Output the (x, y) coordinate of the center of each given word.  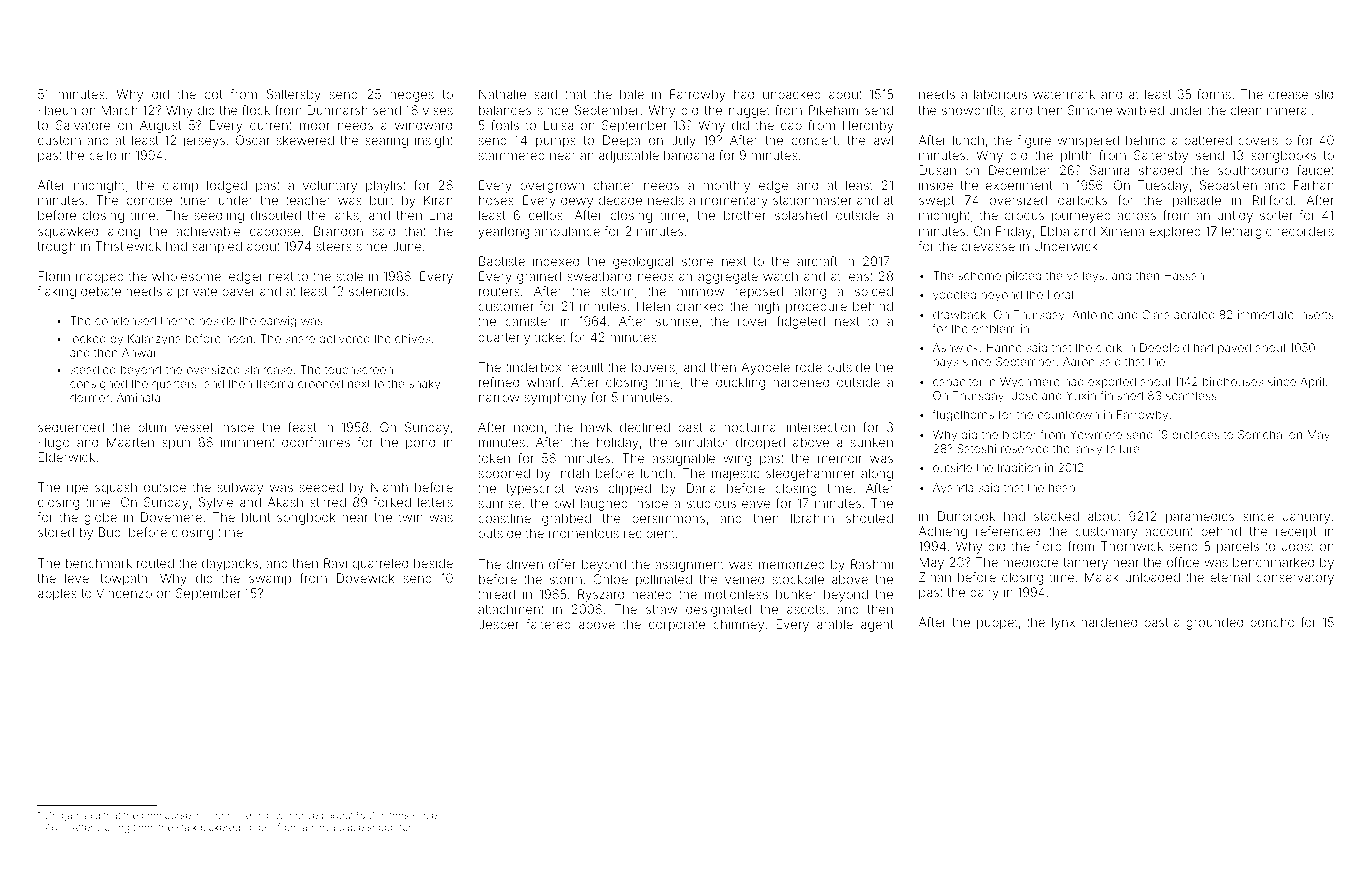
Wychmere (1030, 383)
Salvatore (83, 125)
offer (562, 564)
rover (753, 322)
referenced (1008, 531)
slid (1324, 94)
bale (632, 94)
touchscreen (359, 369)
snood (382, 827)
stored (56, 532)
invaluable (340, 827)
